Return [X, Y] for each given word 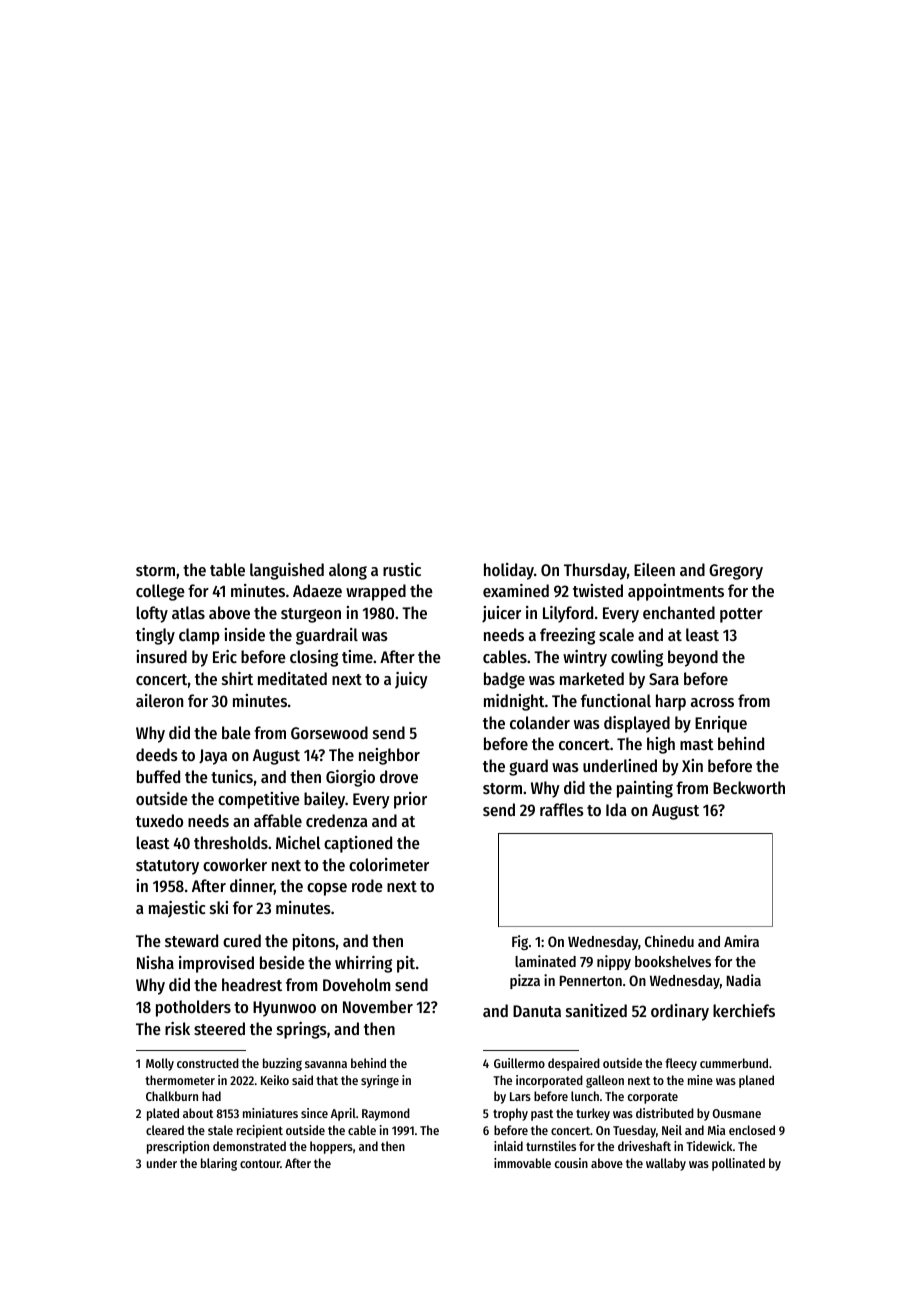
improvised [216, 964]
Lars [520, 1096]
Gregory [736, 572]
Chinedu [669, 941]
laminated [545, 961]
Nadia [744, 980]
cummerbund [734, 1063]
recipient [260, 1131]
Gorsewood [329, 732]
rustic [402, 569]
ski [219, 907]
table [227, 569]
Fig [520, 942]
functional [616, 700]
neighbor [389, 756]
